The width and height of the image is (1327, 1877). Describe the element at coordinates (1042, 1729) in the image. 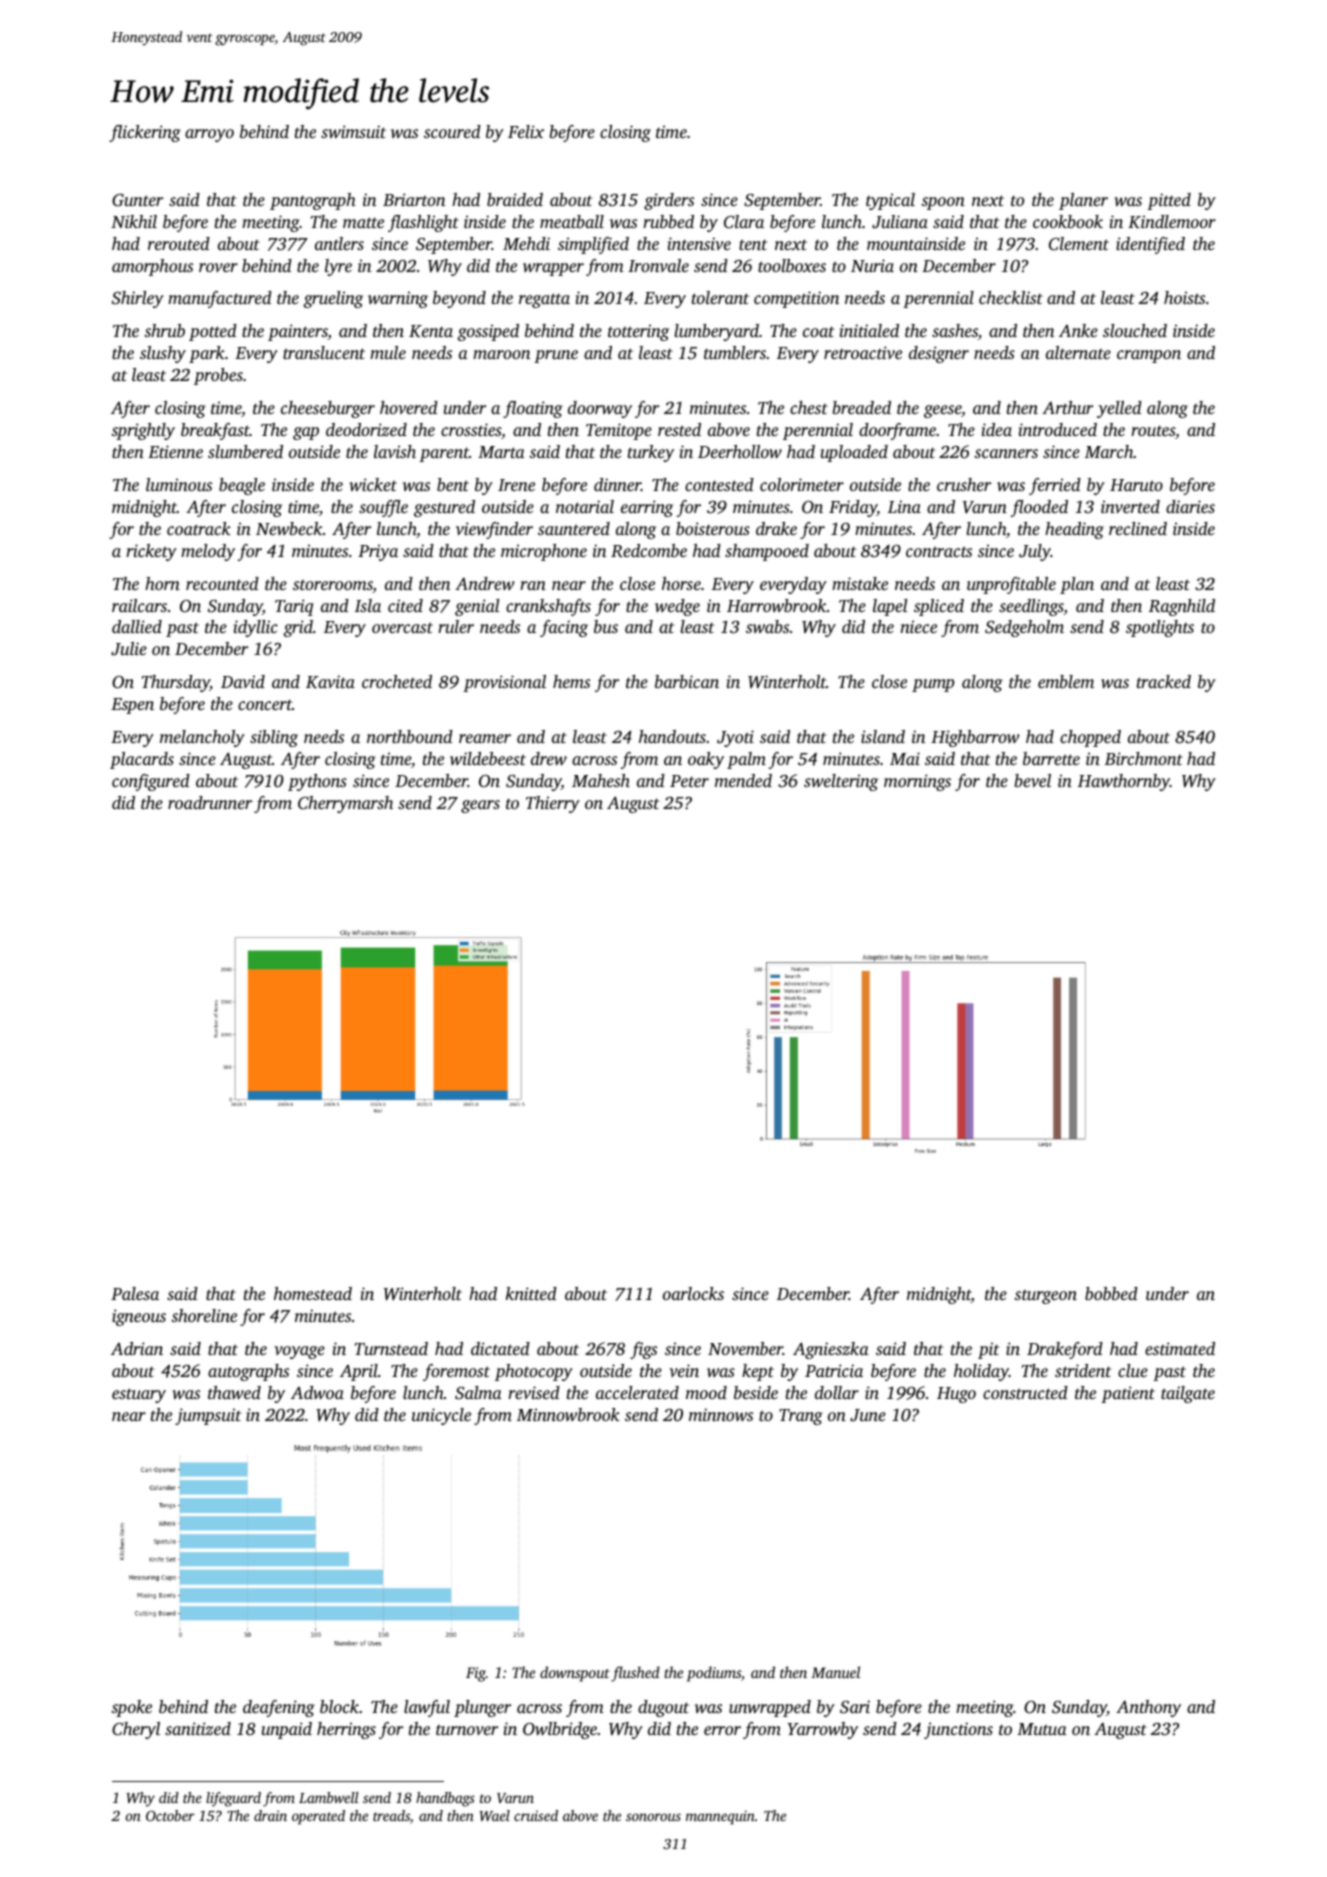

I see `Mutua` at that location.
